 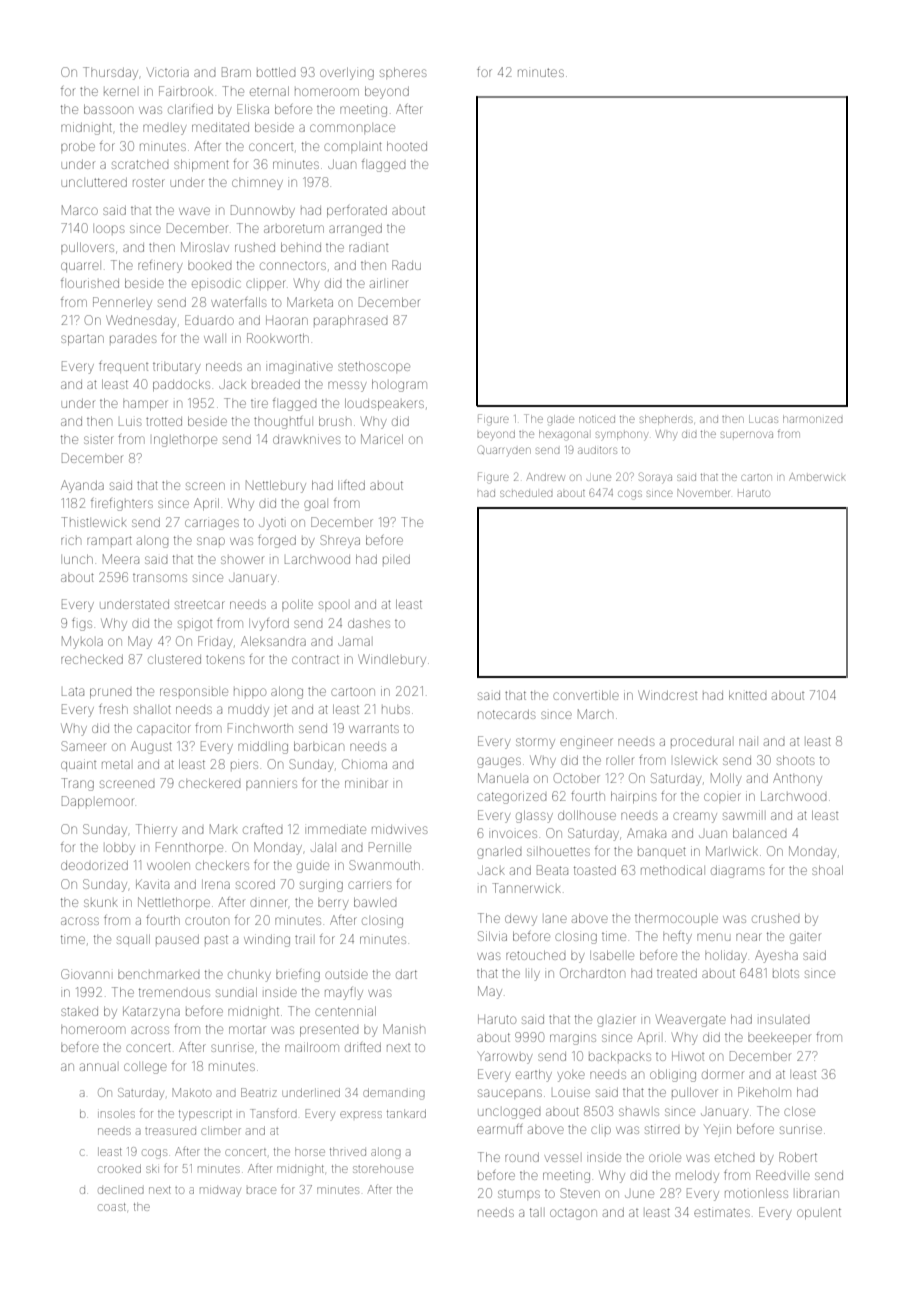 I want to click on hooted, so click(x=407, y=146).
